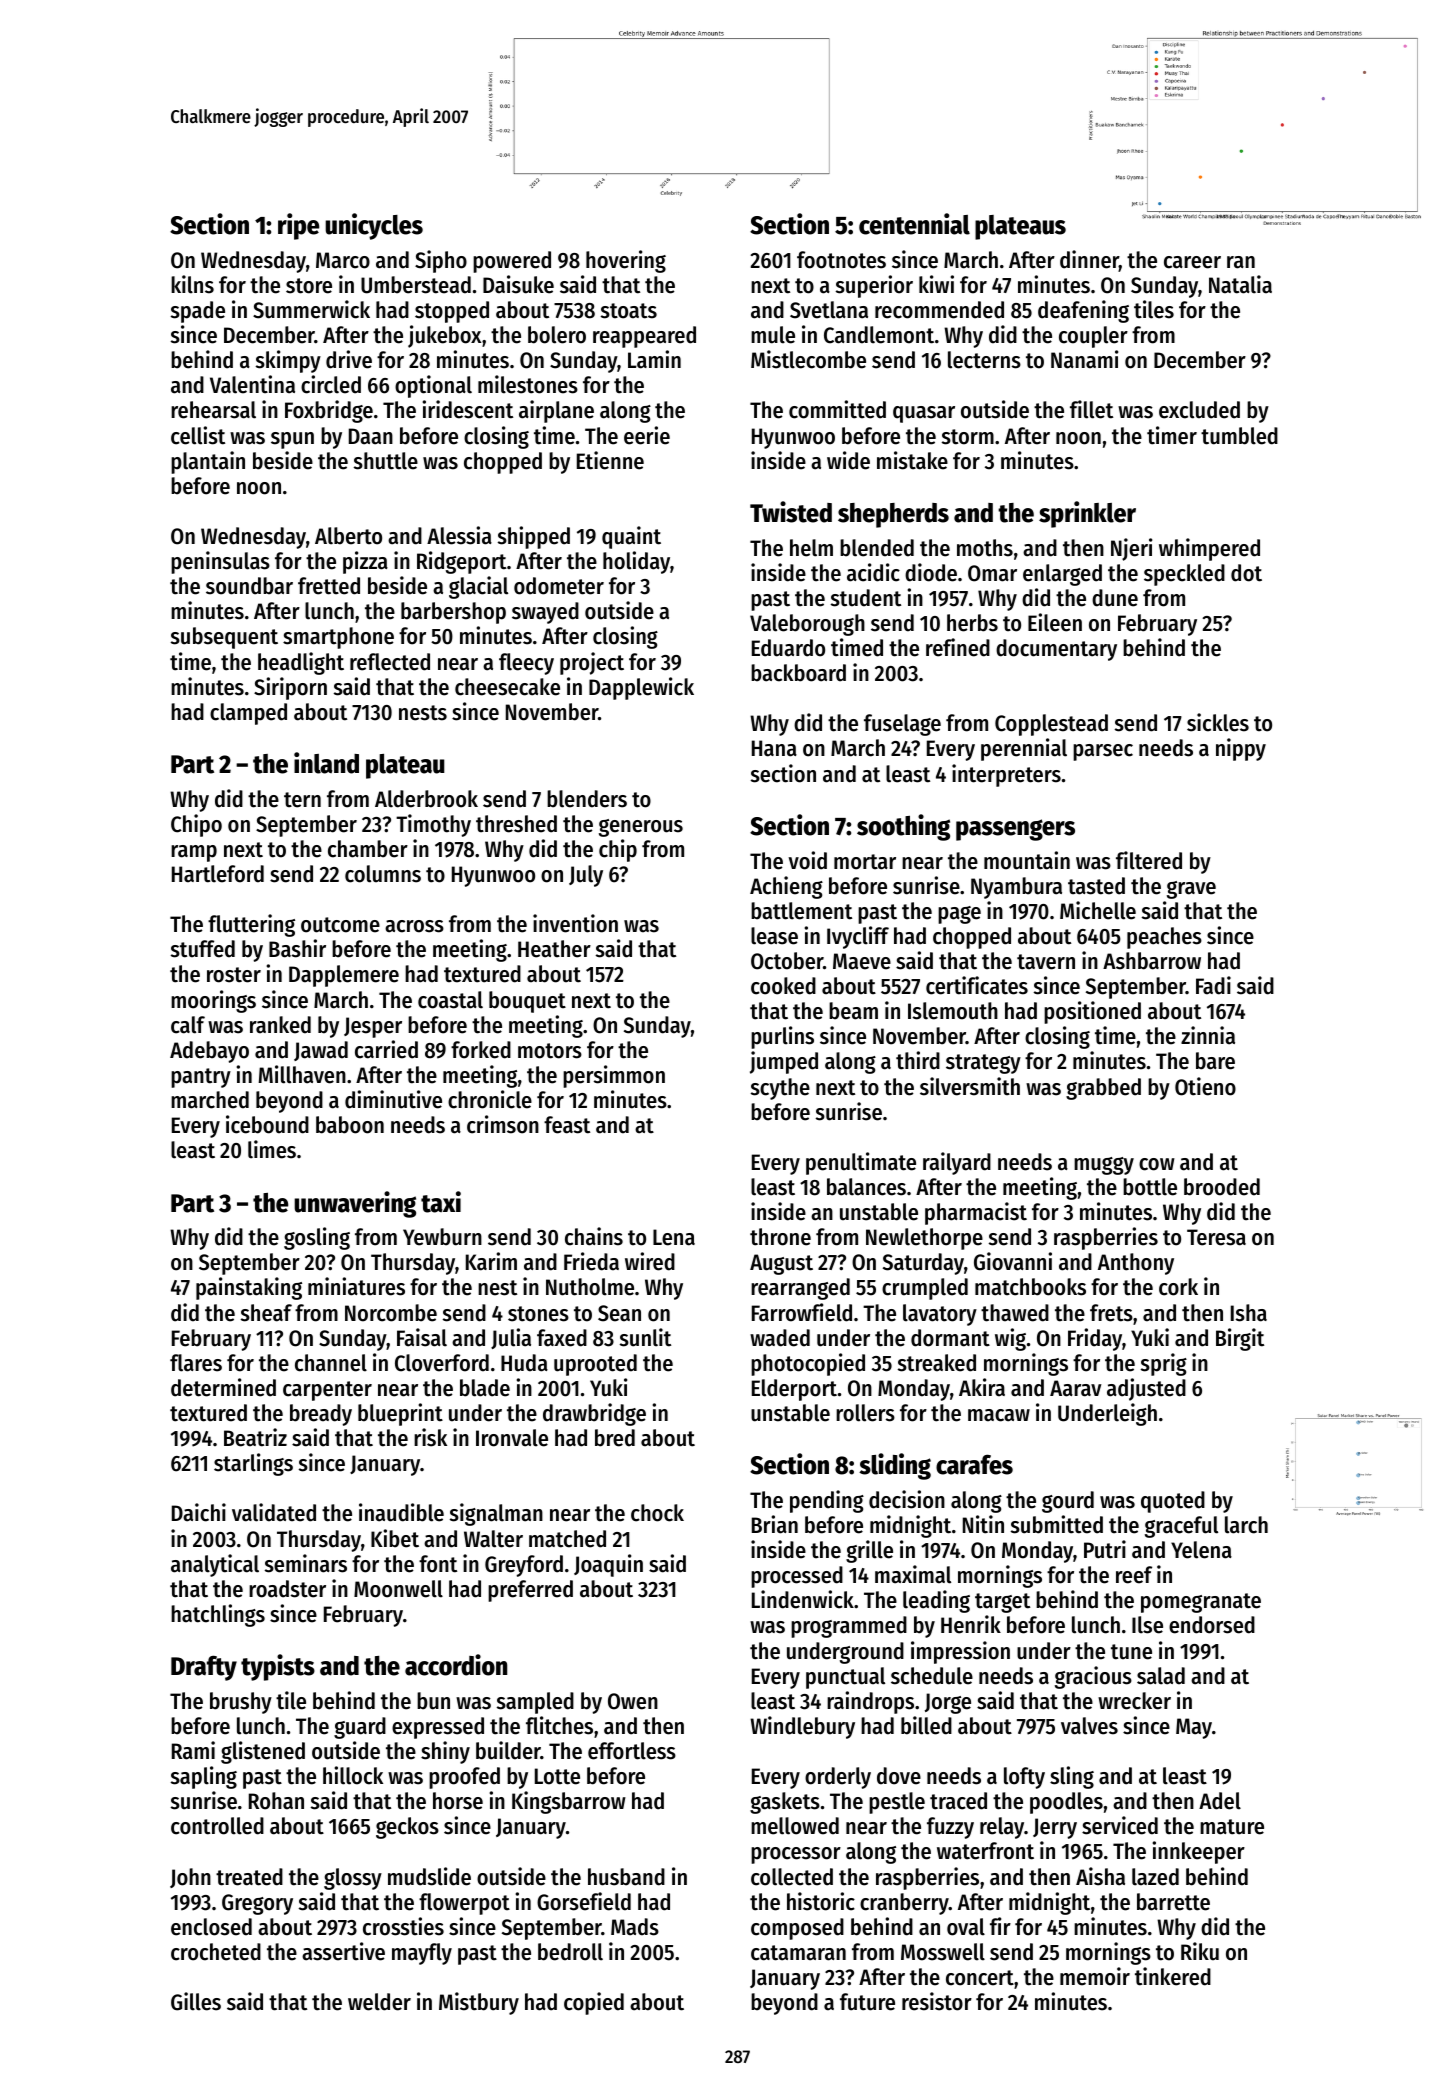  What do you see at coordinates (1192, 262) in the screenshot?
I see `career` at bounding box center [1192, 262].
